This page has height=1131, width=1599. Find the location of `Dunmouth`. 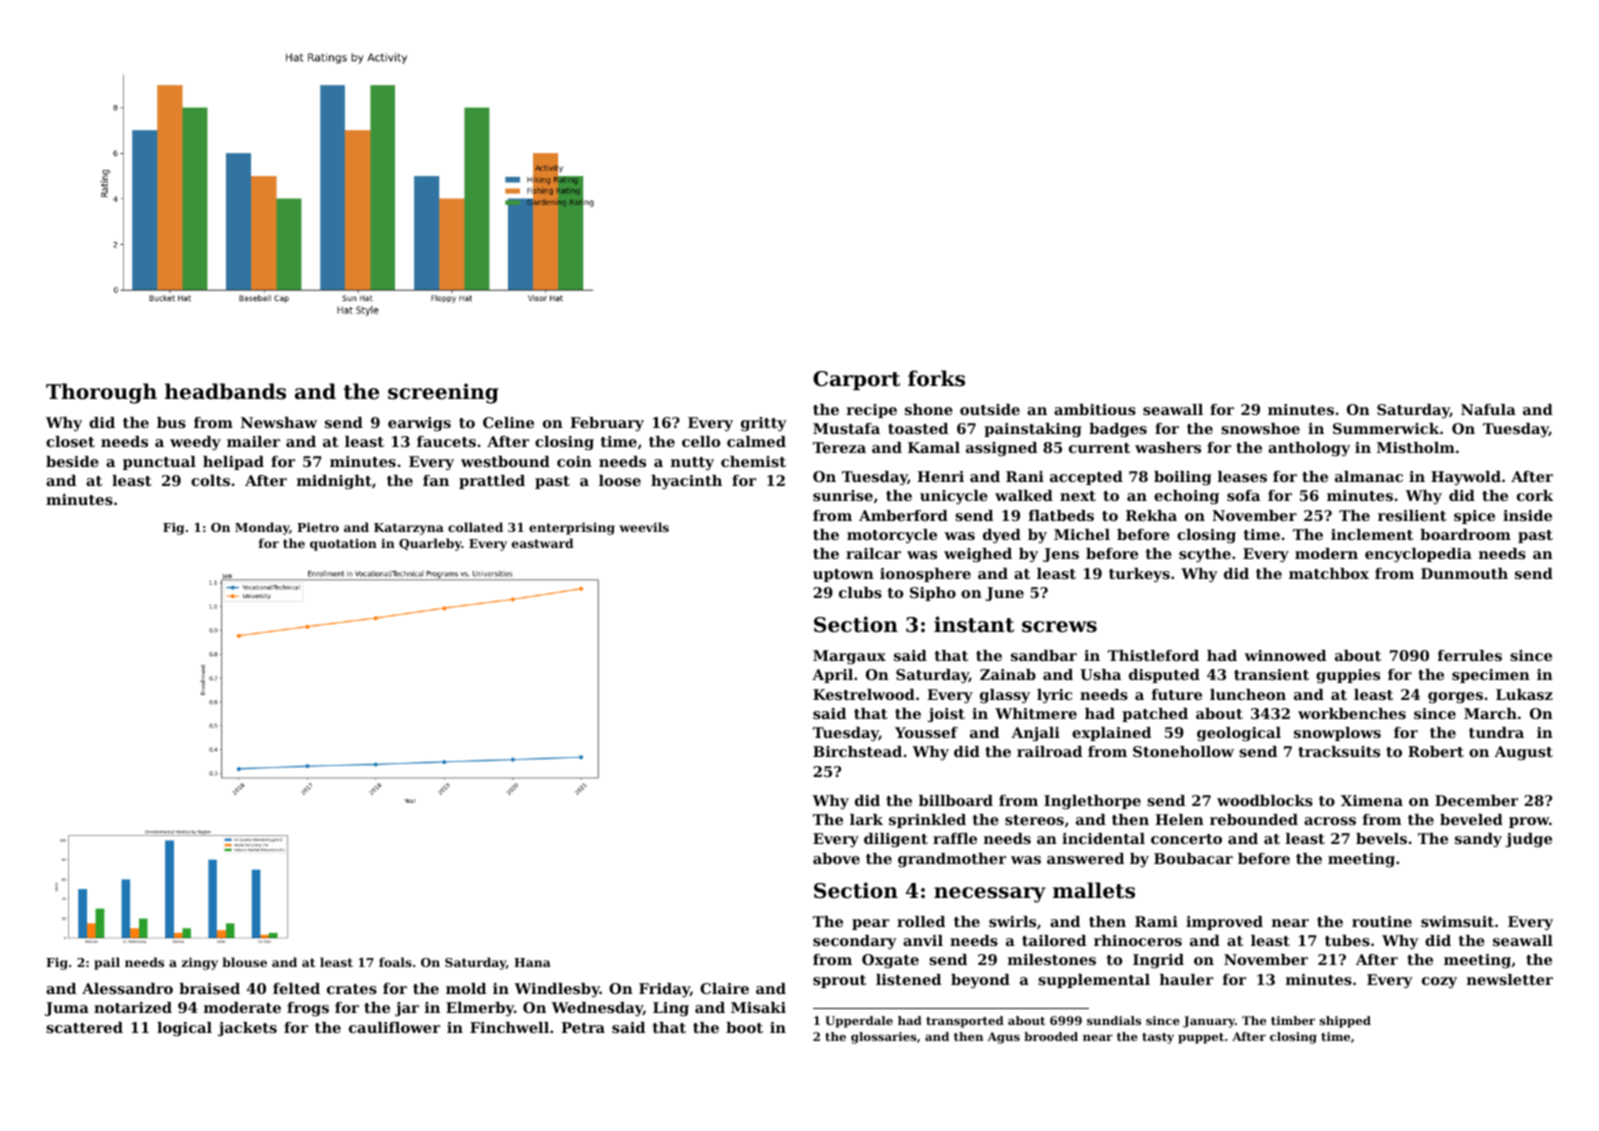

Dunmouth is located at coordinates (1464, 573).
